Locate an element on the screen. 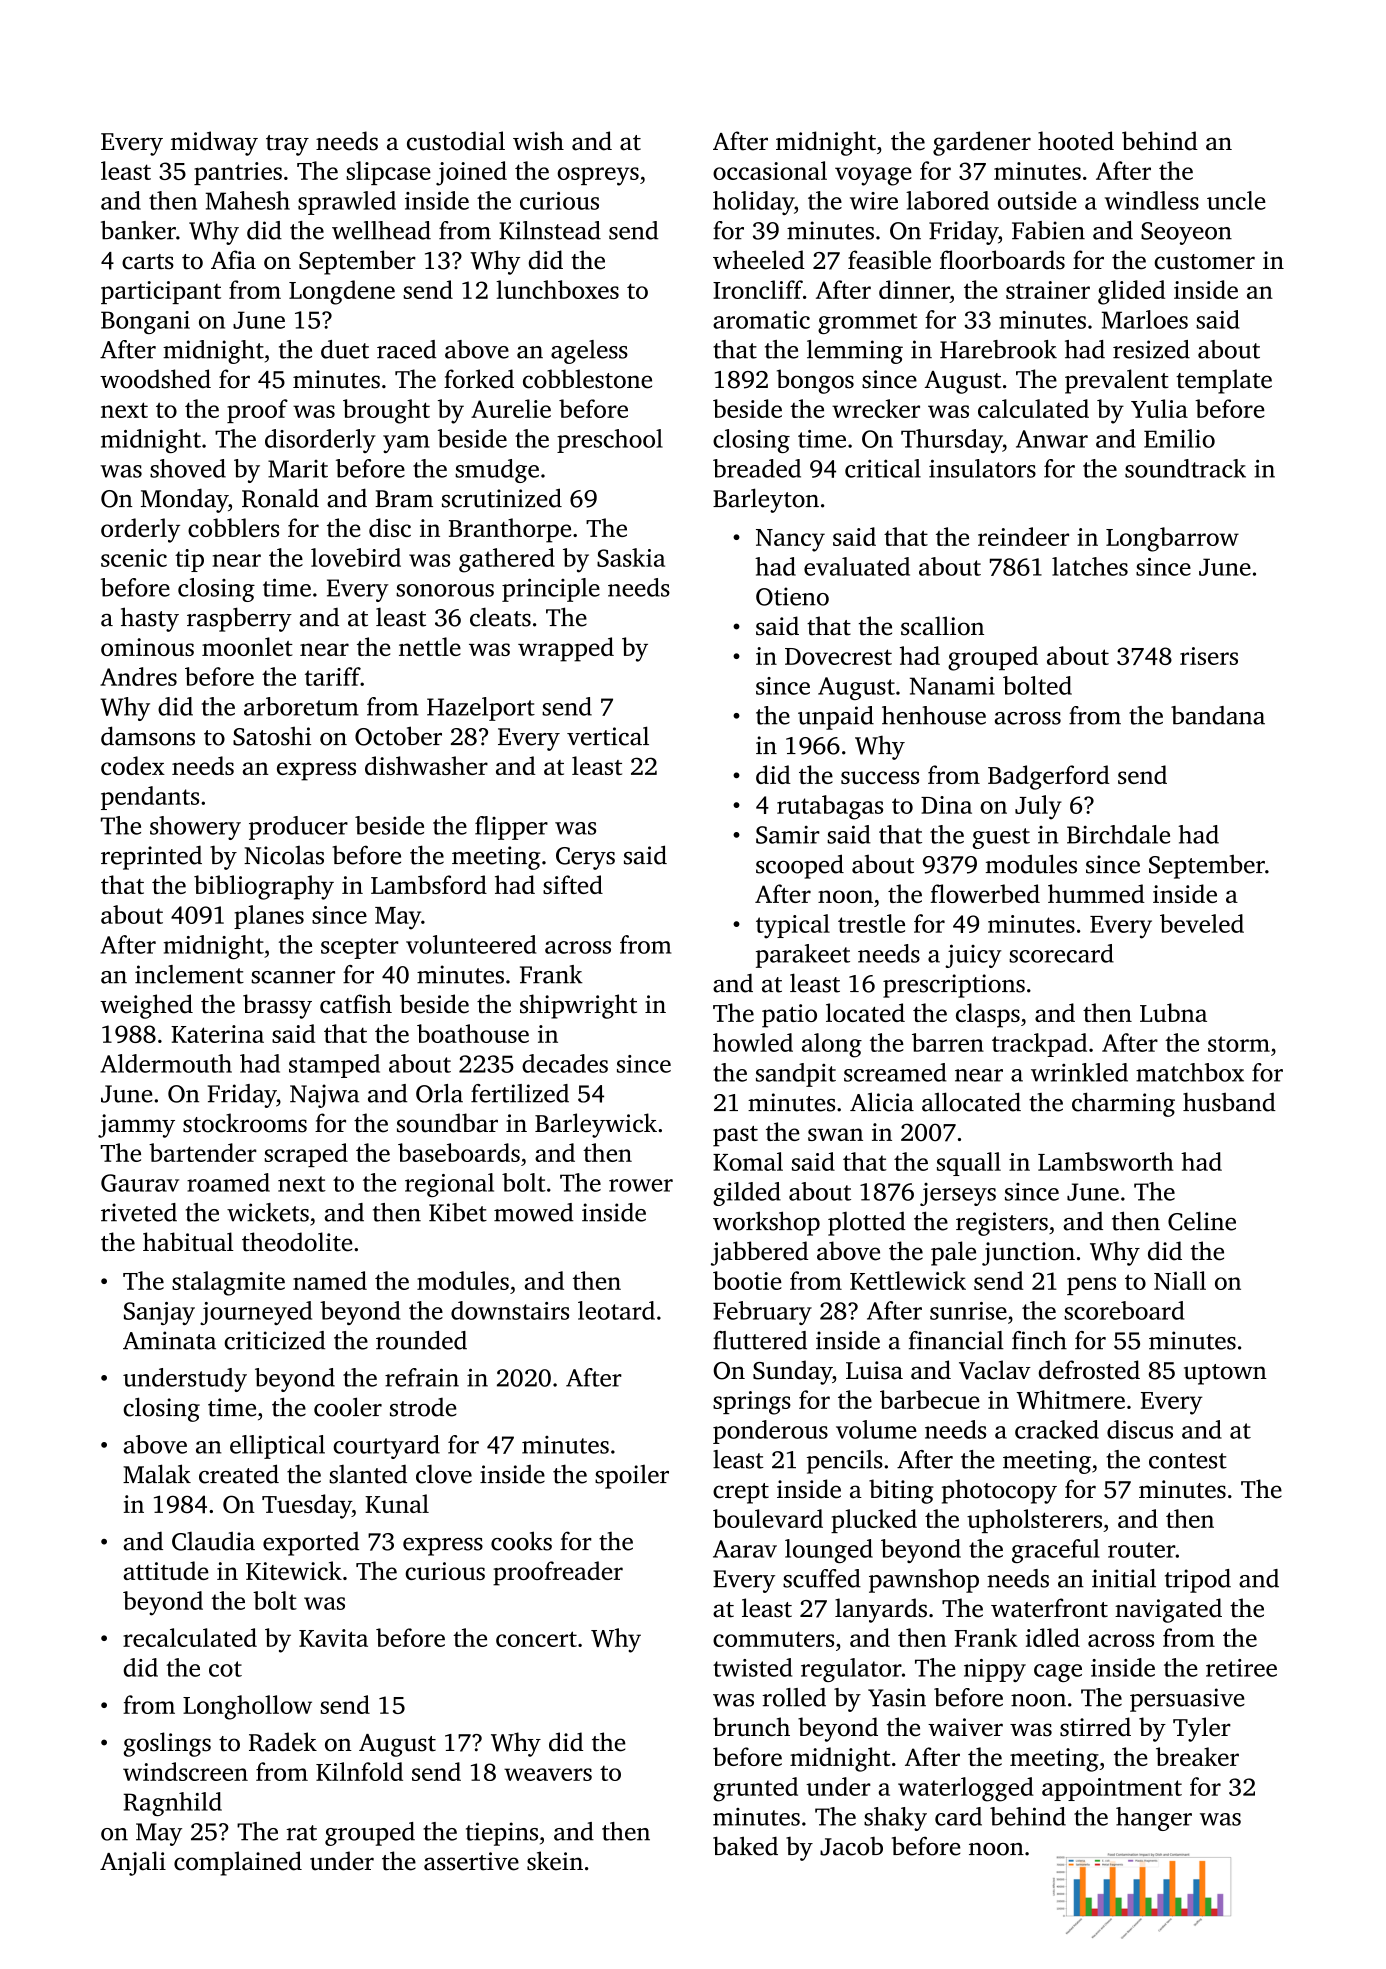  Lambsford is located at coordinates (429, 884).
